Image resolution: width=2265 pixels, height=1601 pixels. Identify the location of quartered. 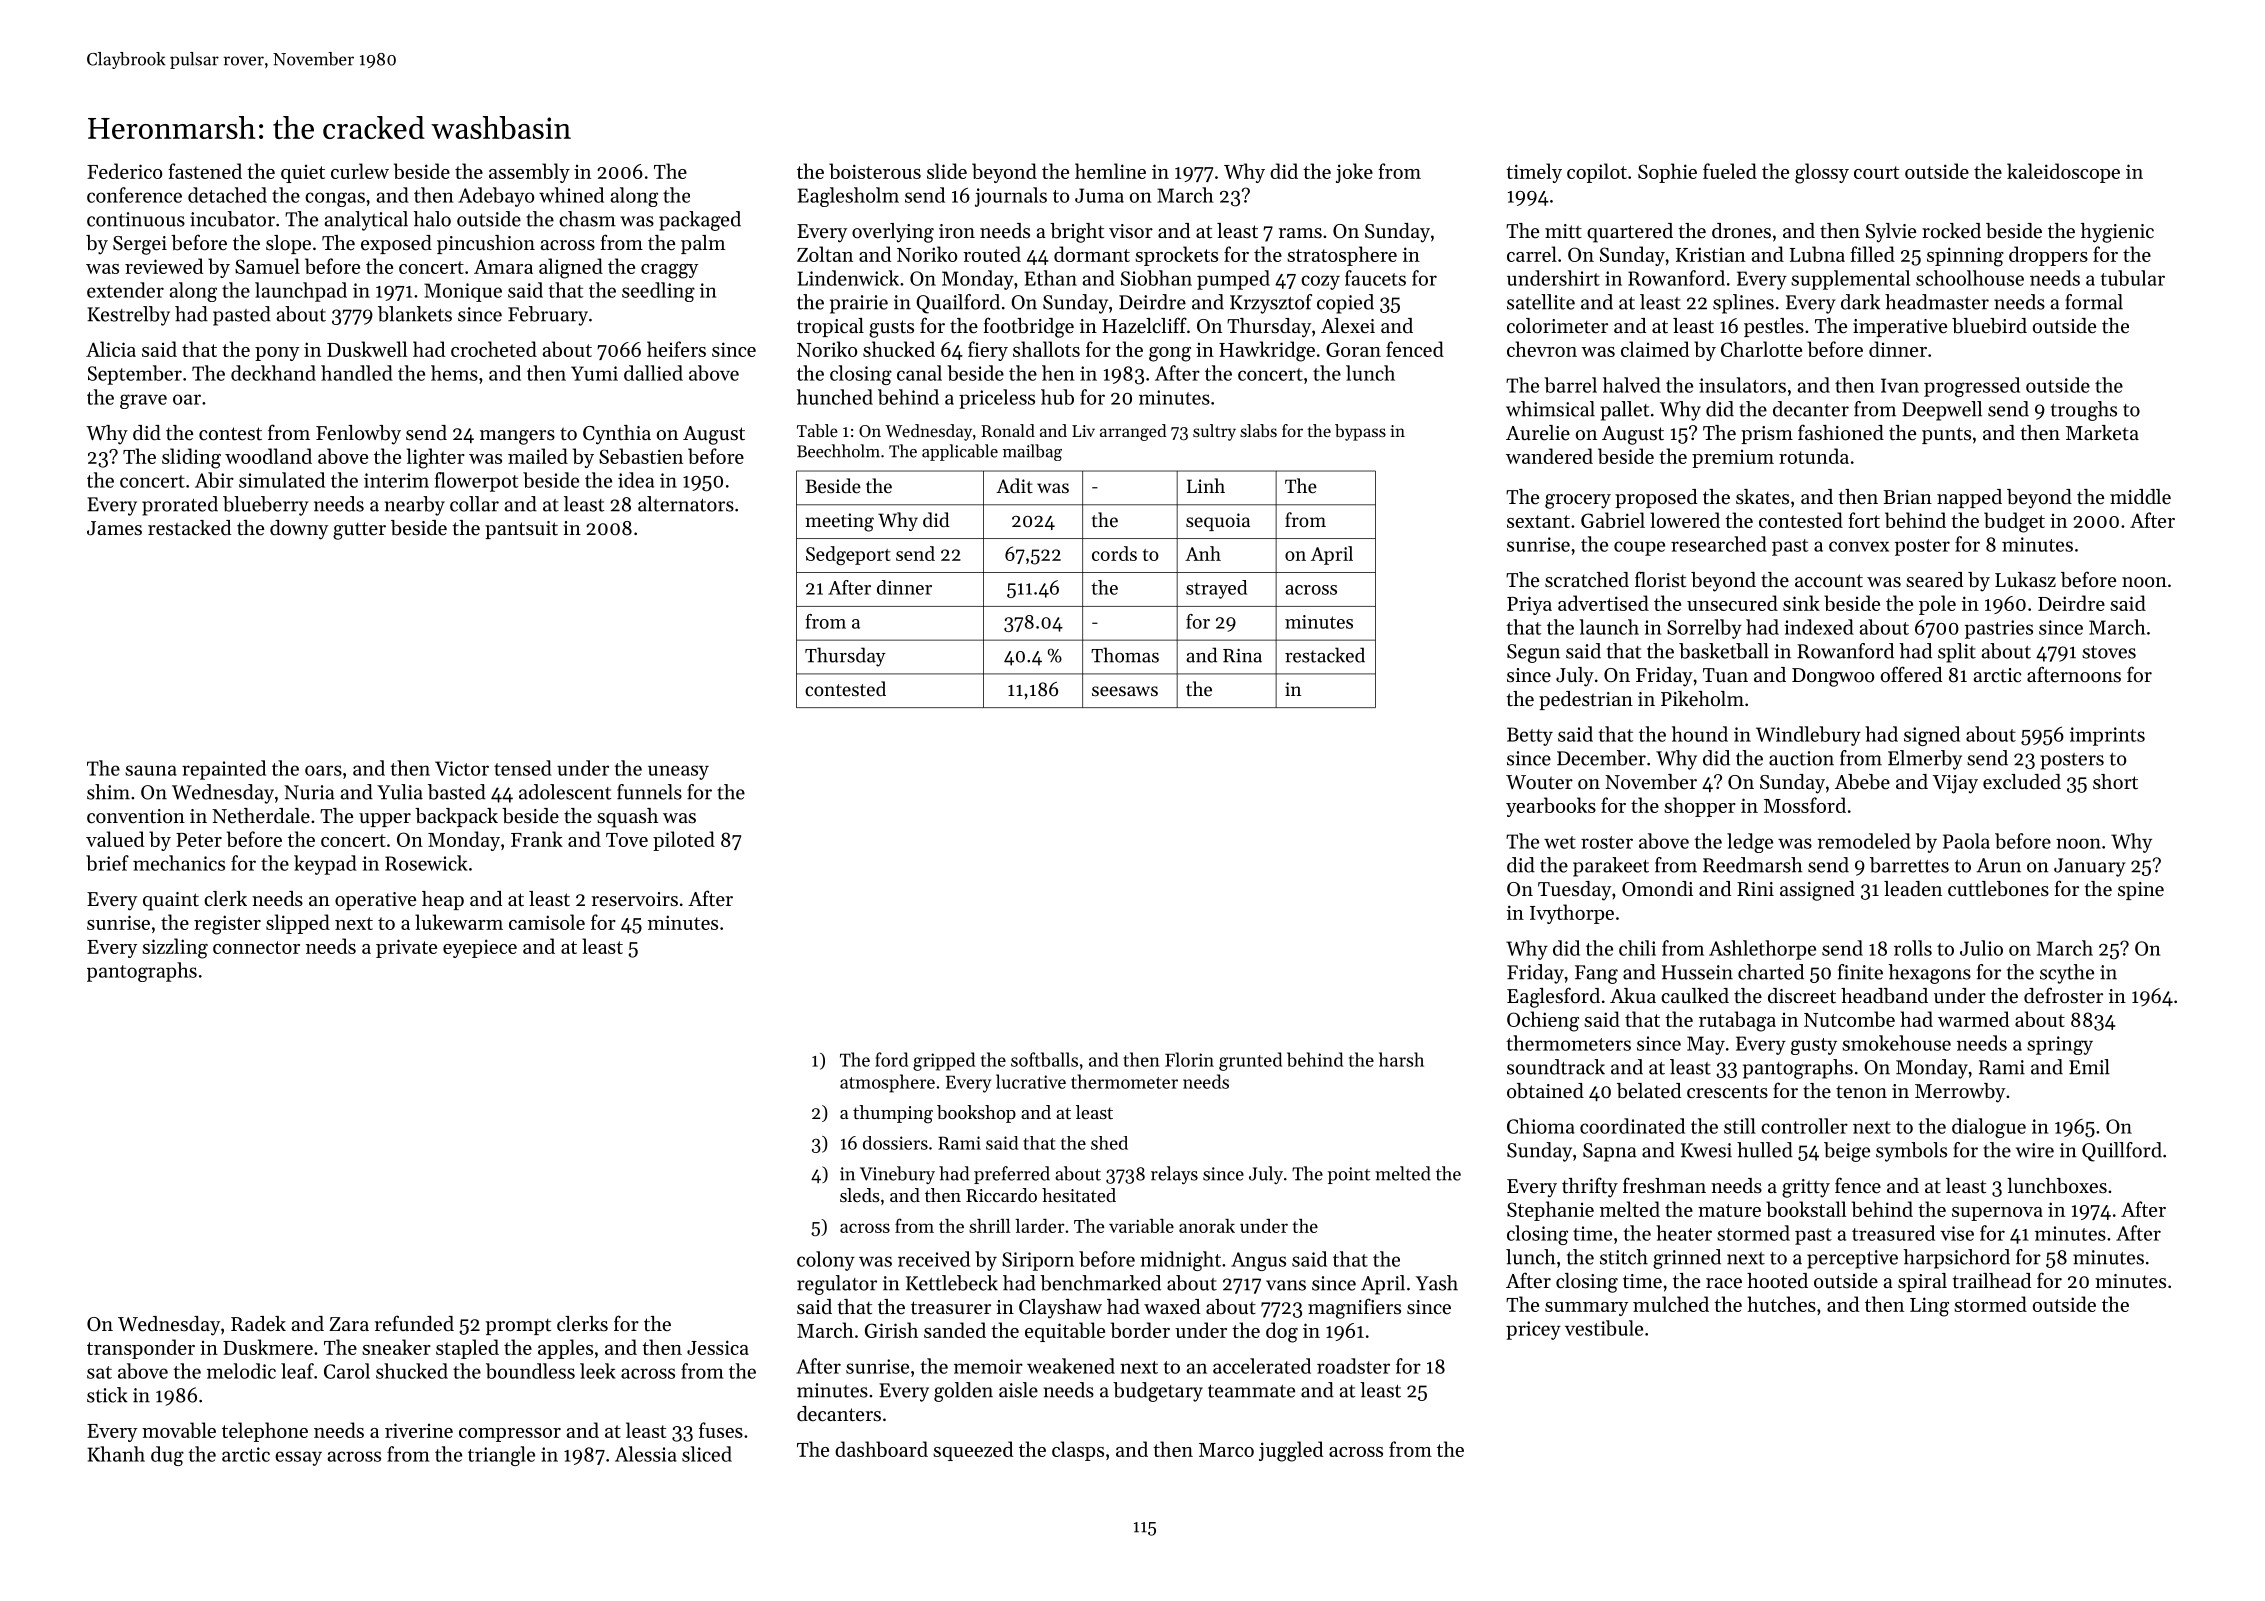
(1630, 233).
